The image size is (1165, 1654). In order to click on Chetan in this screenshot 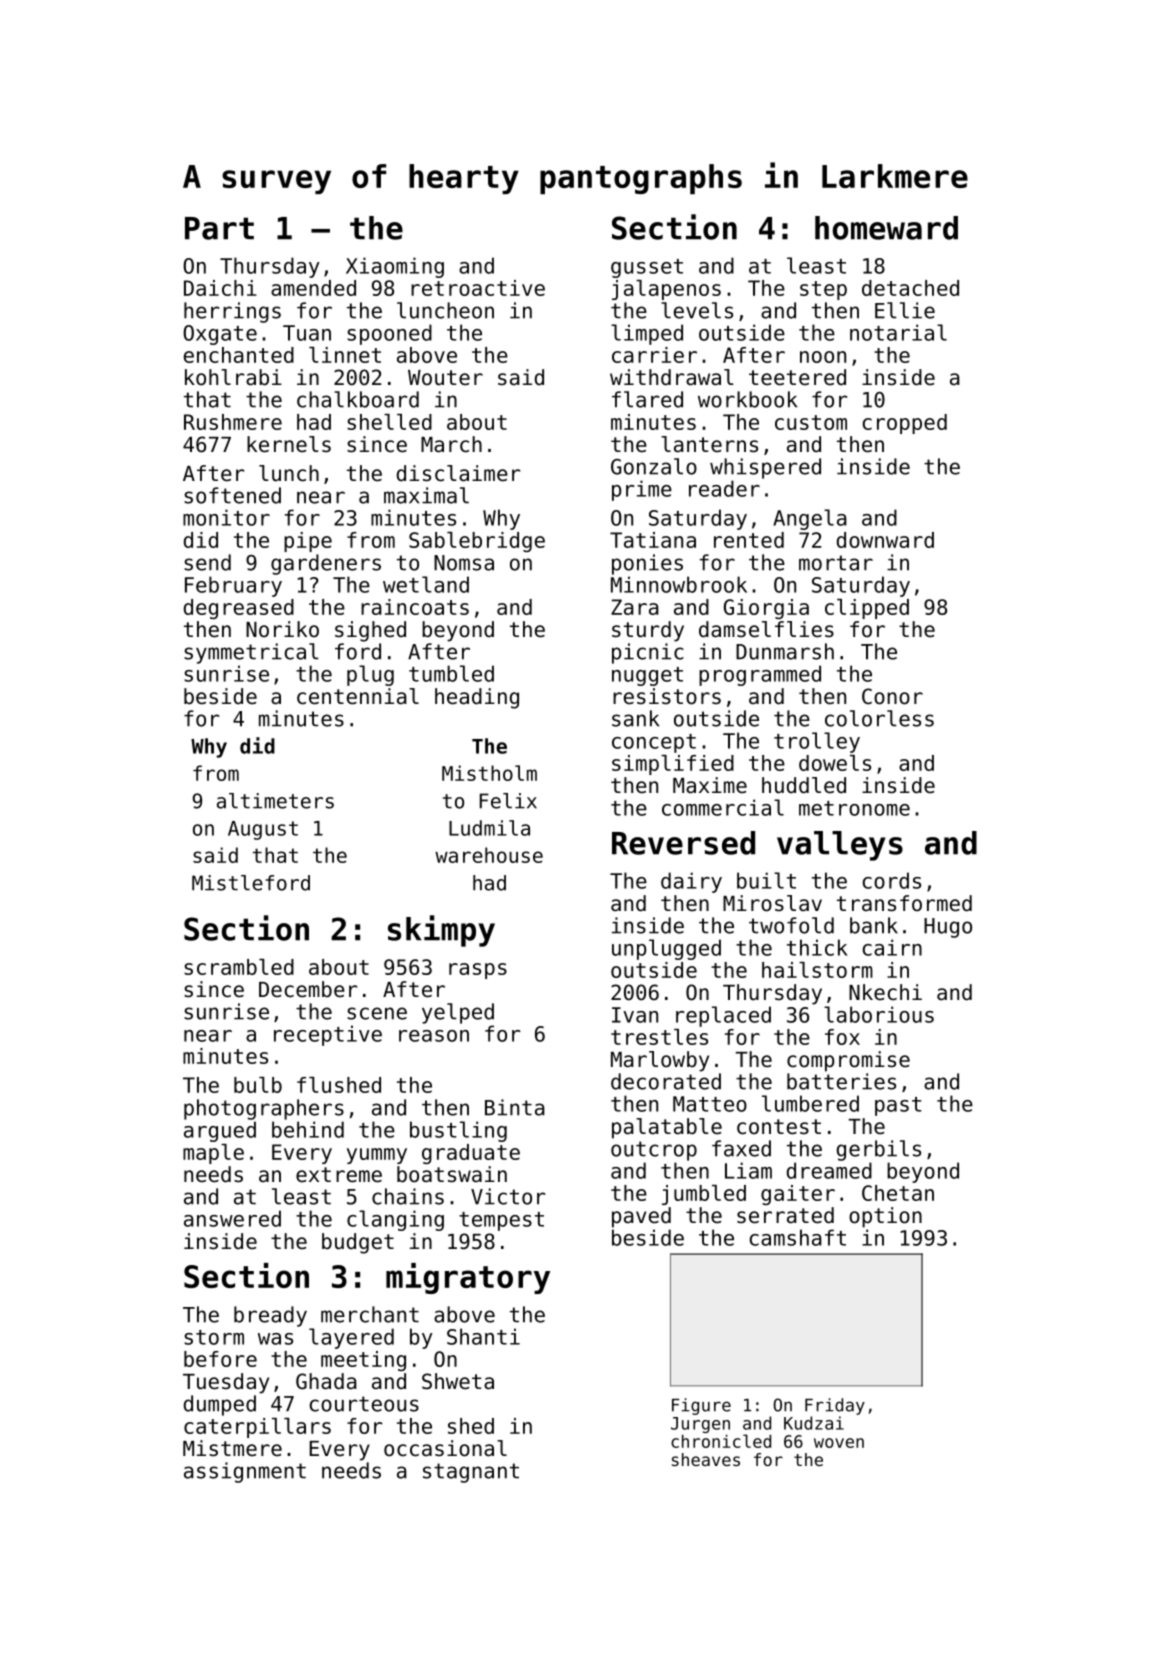, I will do `click(898, 1193)`.
